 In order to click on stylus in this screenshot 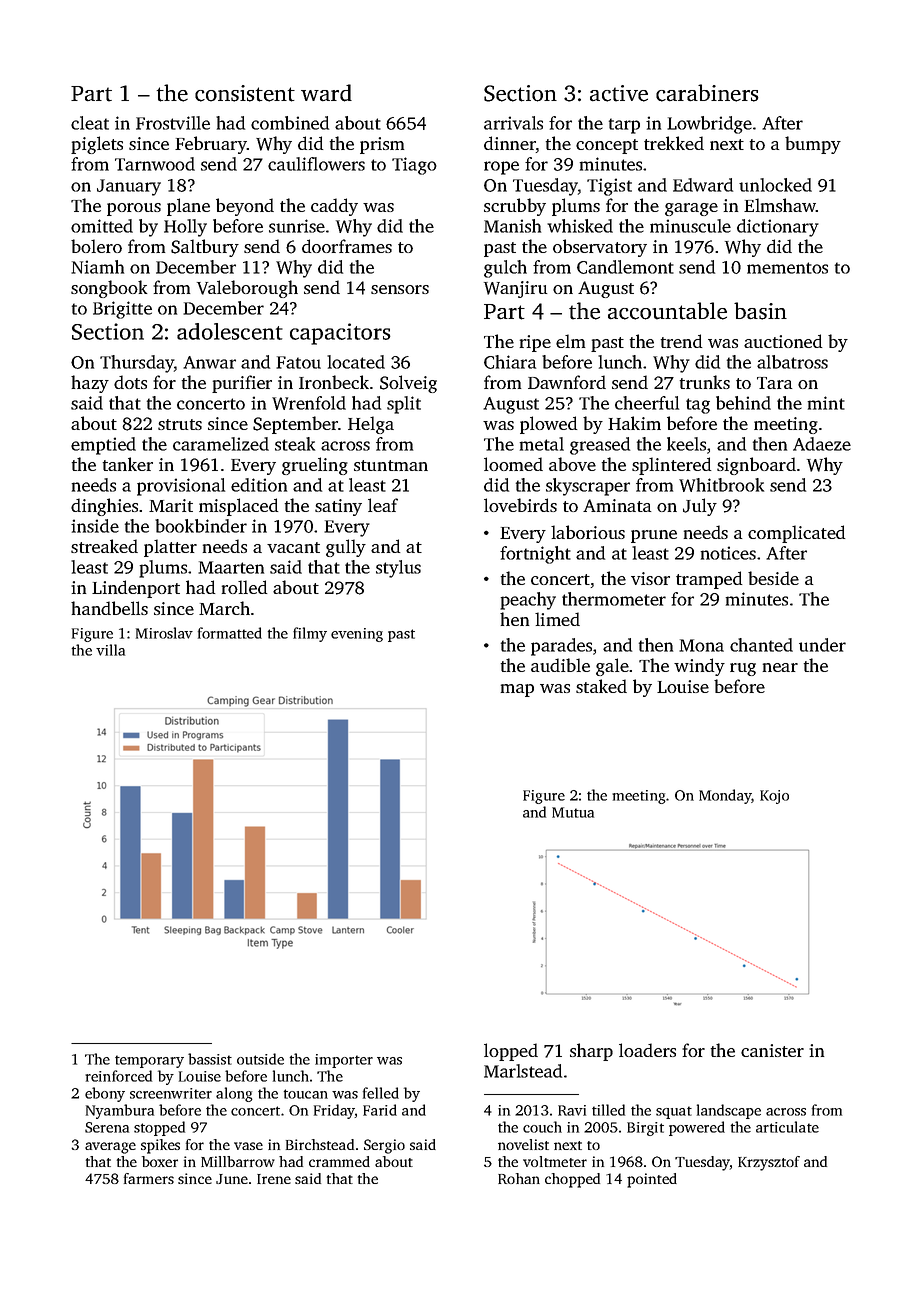, I will do `click(398, 569)`.
